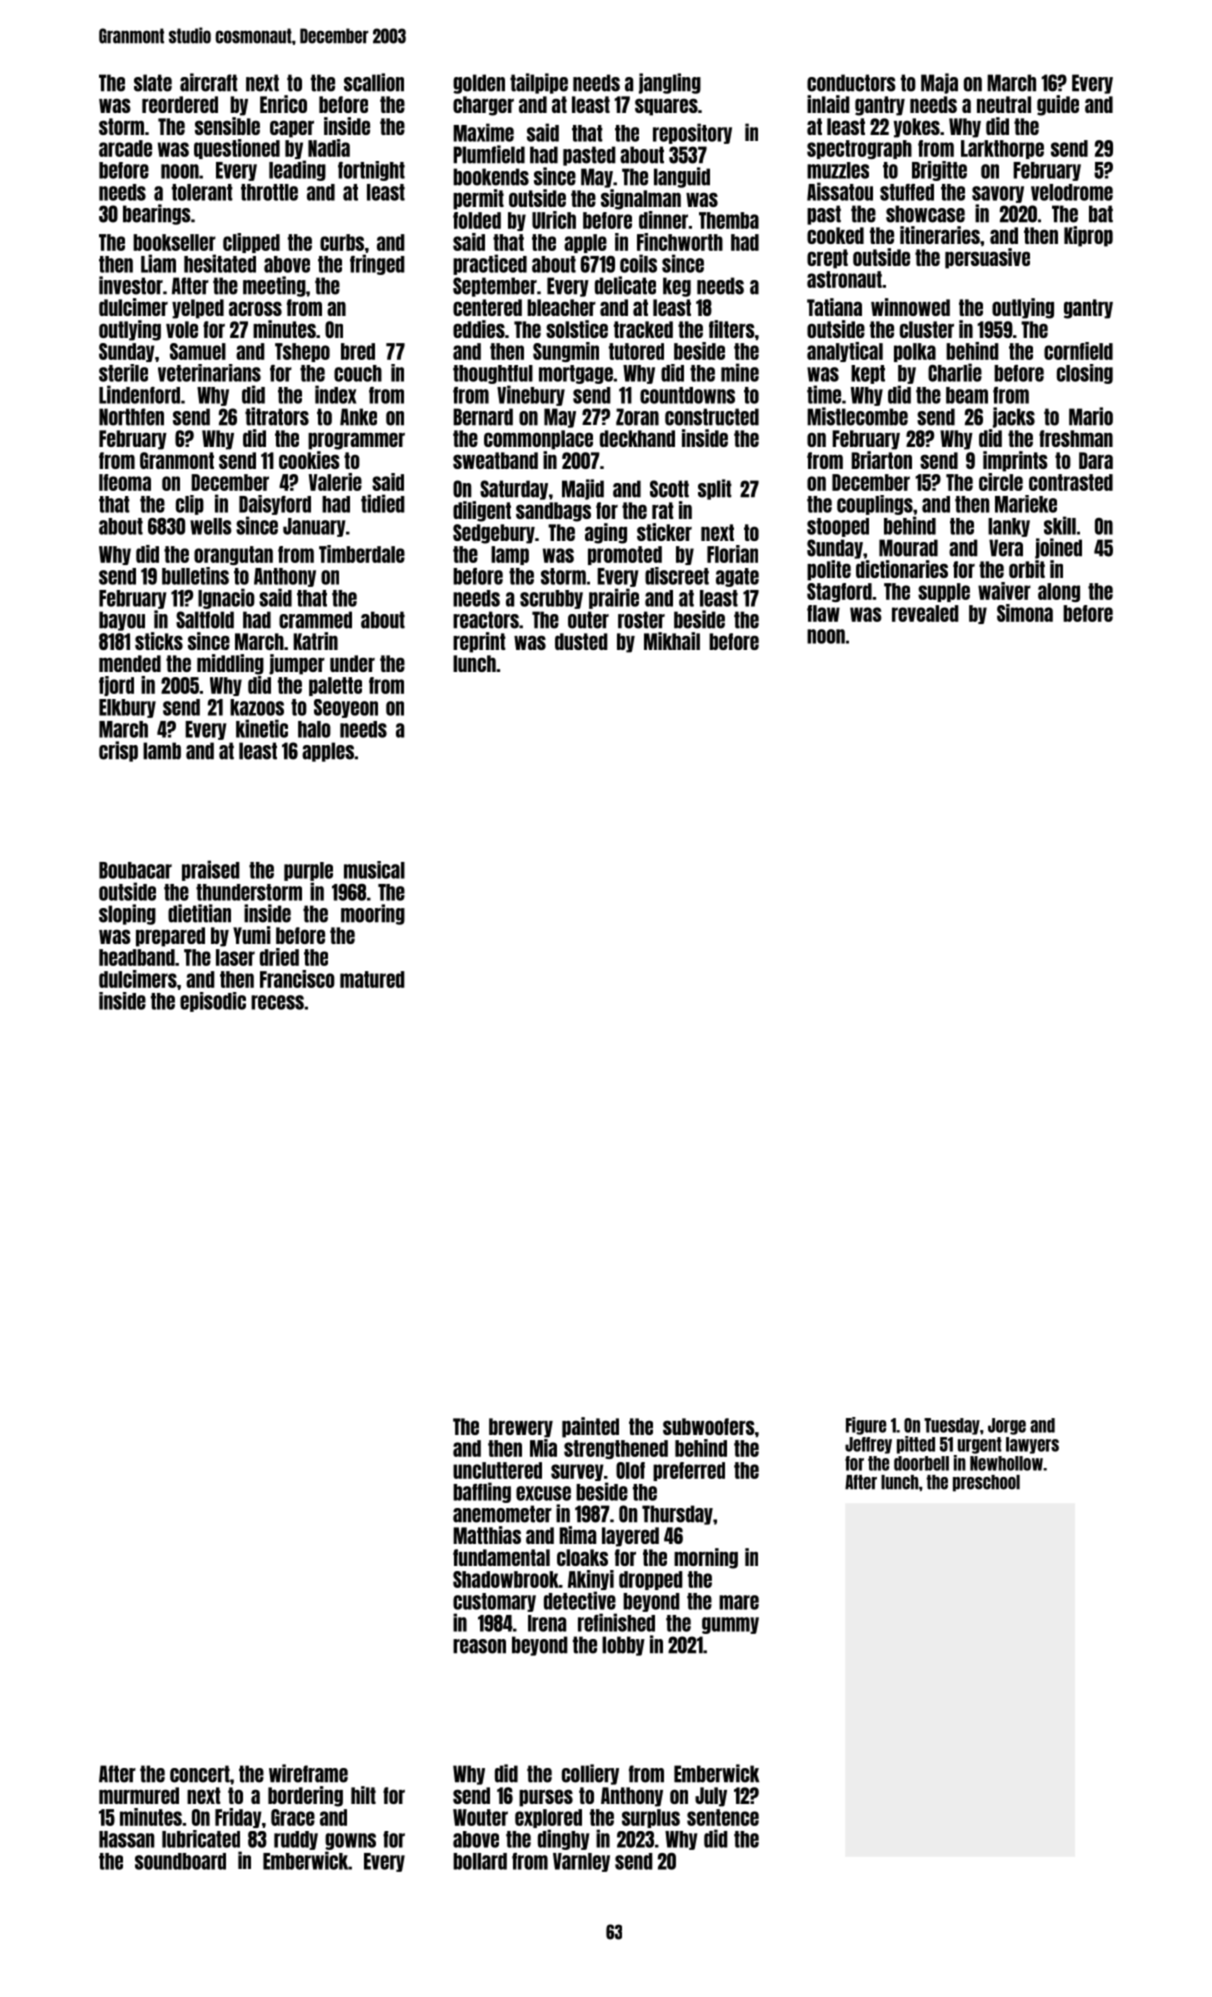 The image size is (1212, 1997). What do you see at coordinates (153, 83) in the screenshot?
I see `slate` at bounding box center [153, 83].
